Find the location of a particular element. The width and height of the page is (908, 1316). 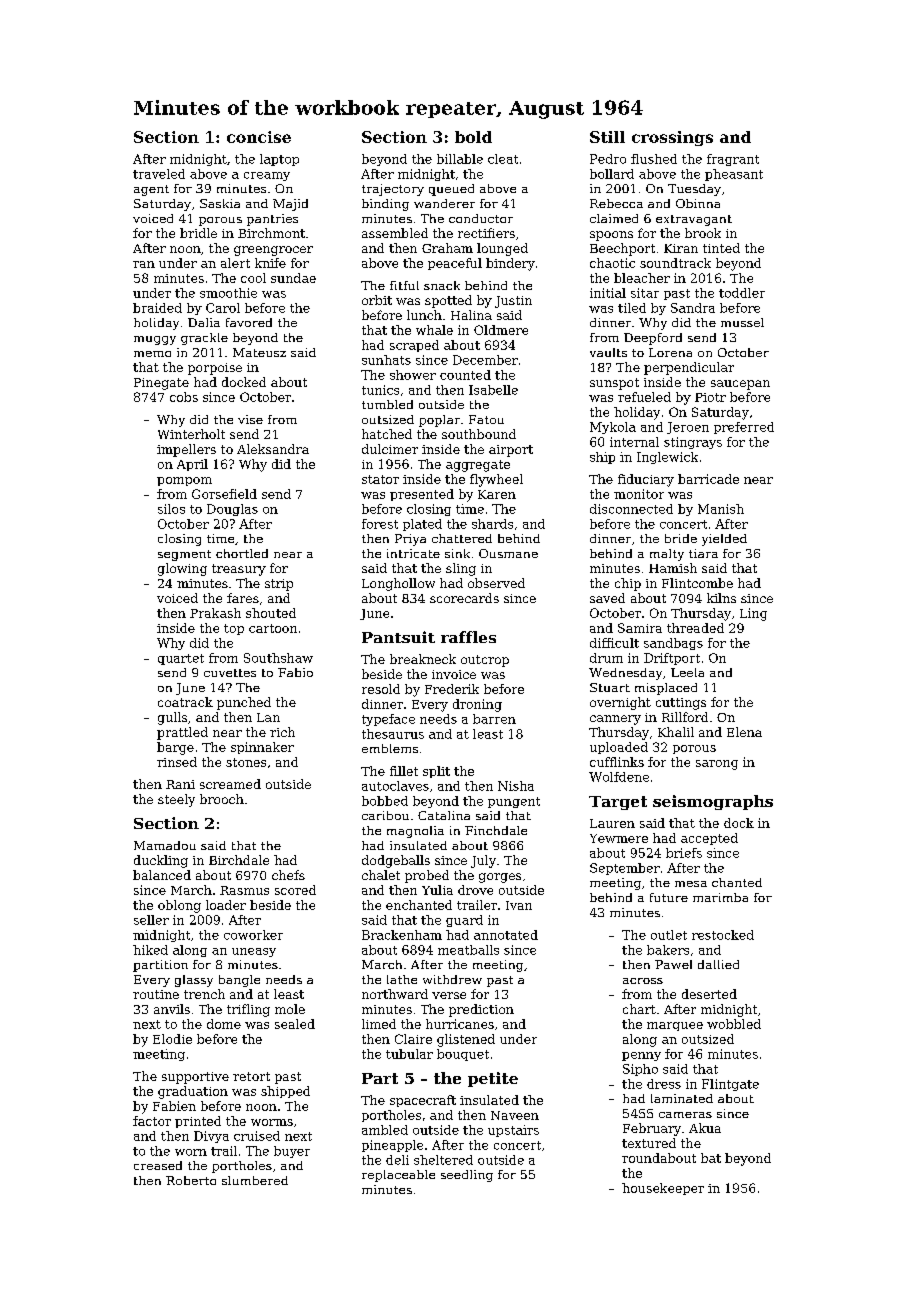

agent is located at coordinates (151, 190).
